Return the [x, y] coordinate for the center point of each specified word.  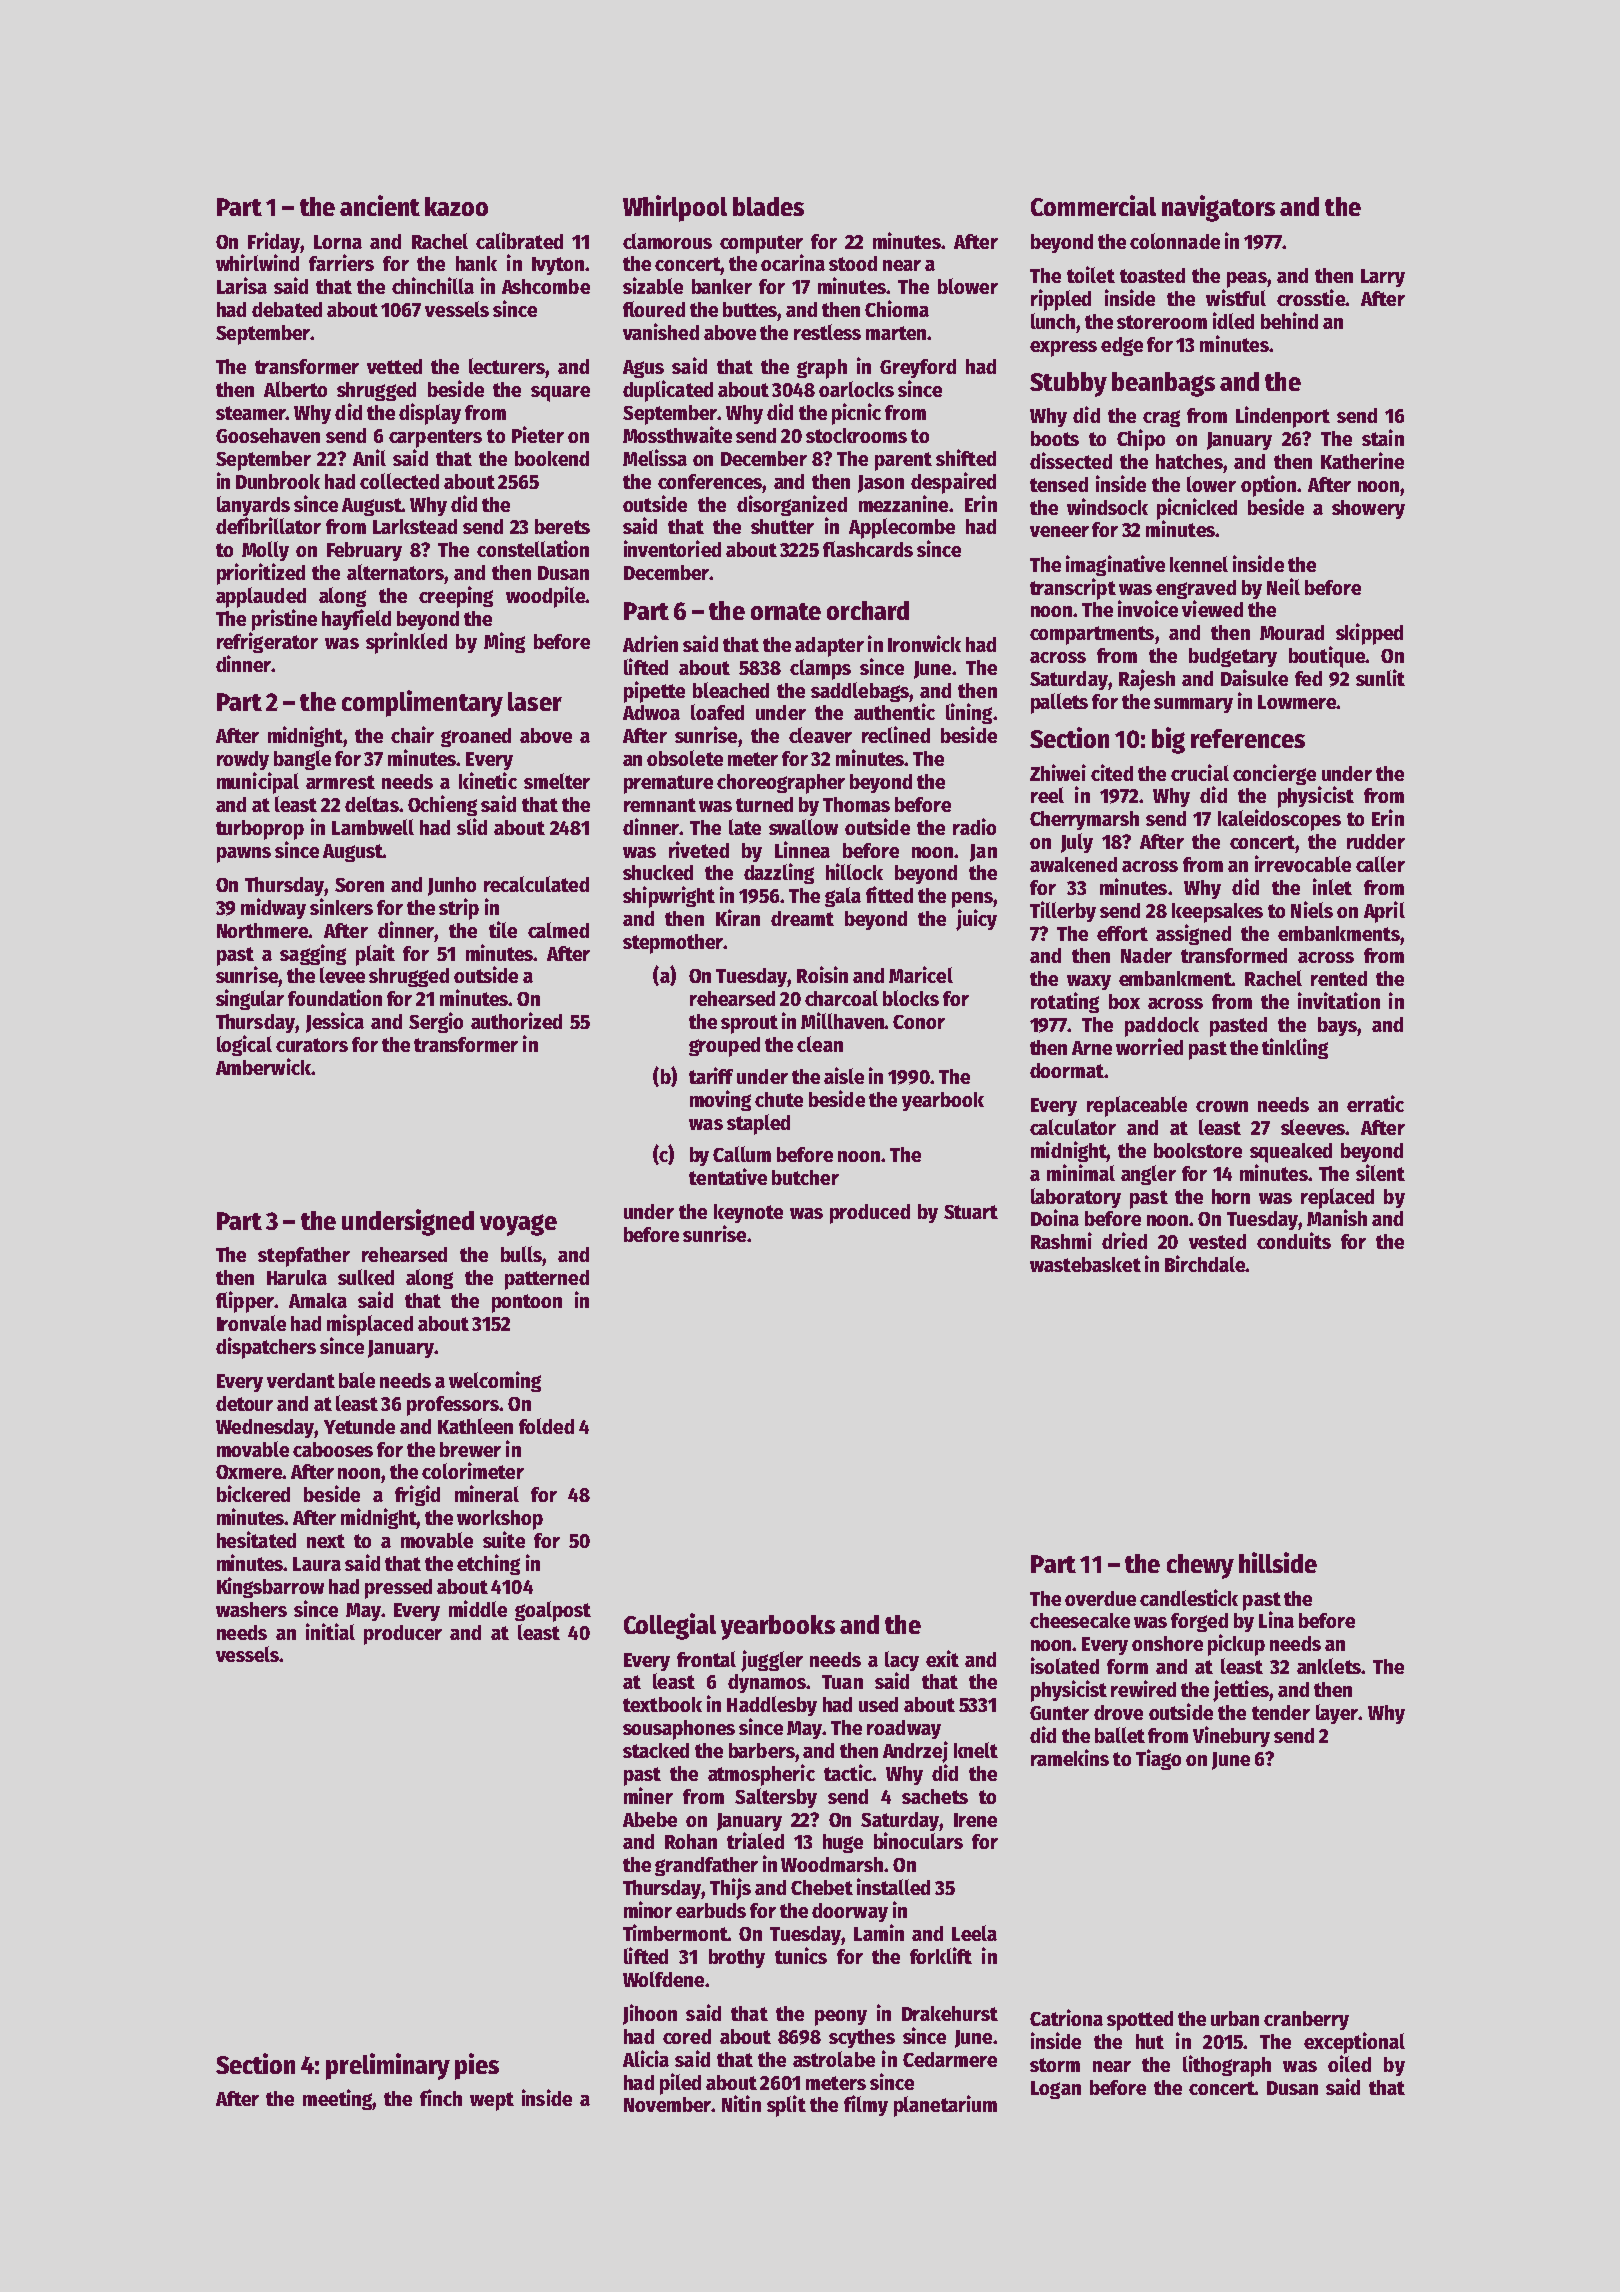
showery [1368, 509]
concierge [1274, 774]
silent [1380, 1172]
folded [546, 1426]
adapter [829, 647]
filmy [866, 2105]
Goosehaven [268, 435]
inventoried [672, 548]
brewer [470, 1449]
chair [412, 734]
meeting [337, 2099]
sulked [366, 1277]
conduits [1294, 1240]
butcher [805, 1177]
